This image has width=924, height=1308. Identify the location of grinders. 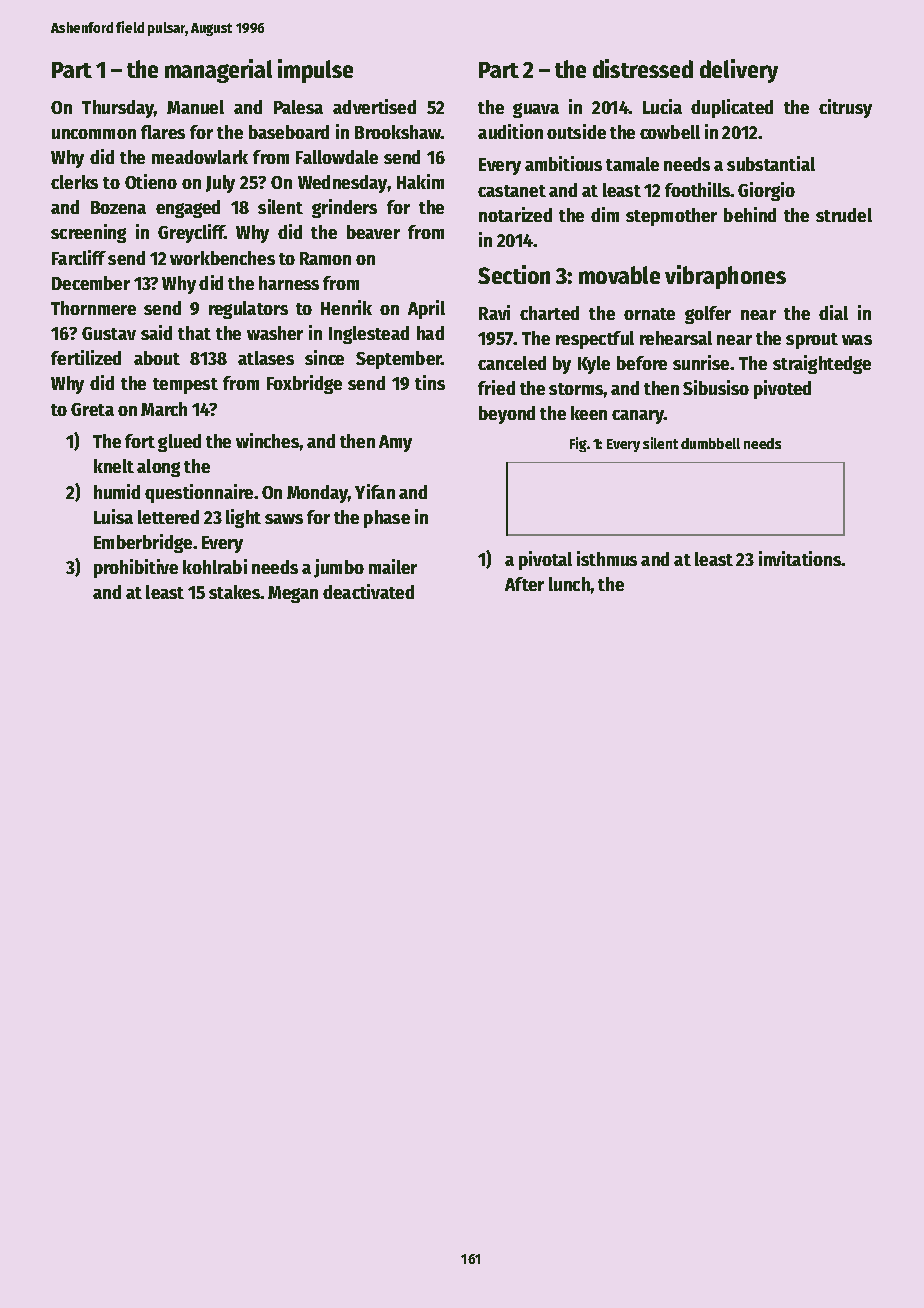
(344, 208).
